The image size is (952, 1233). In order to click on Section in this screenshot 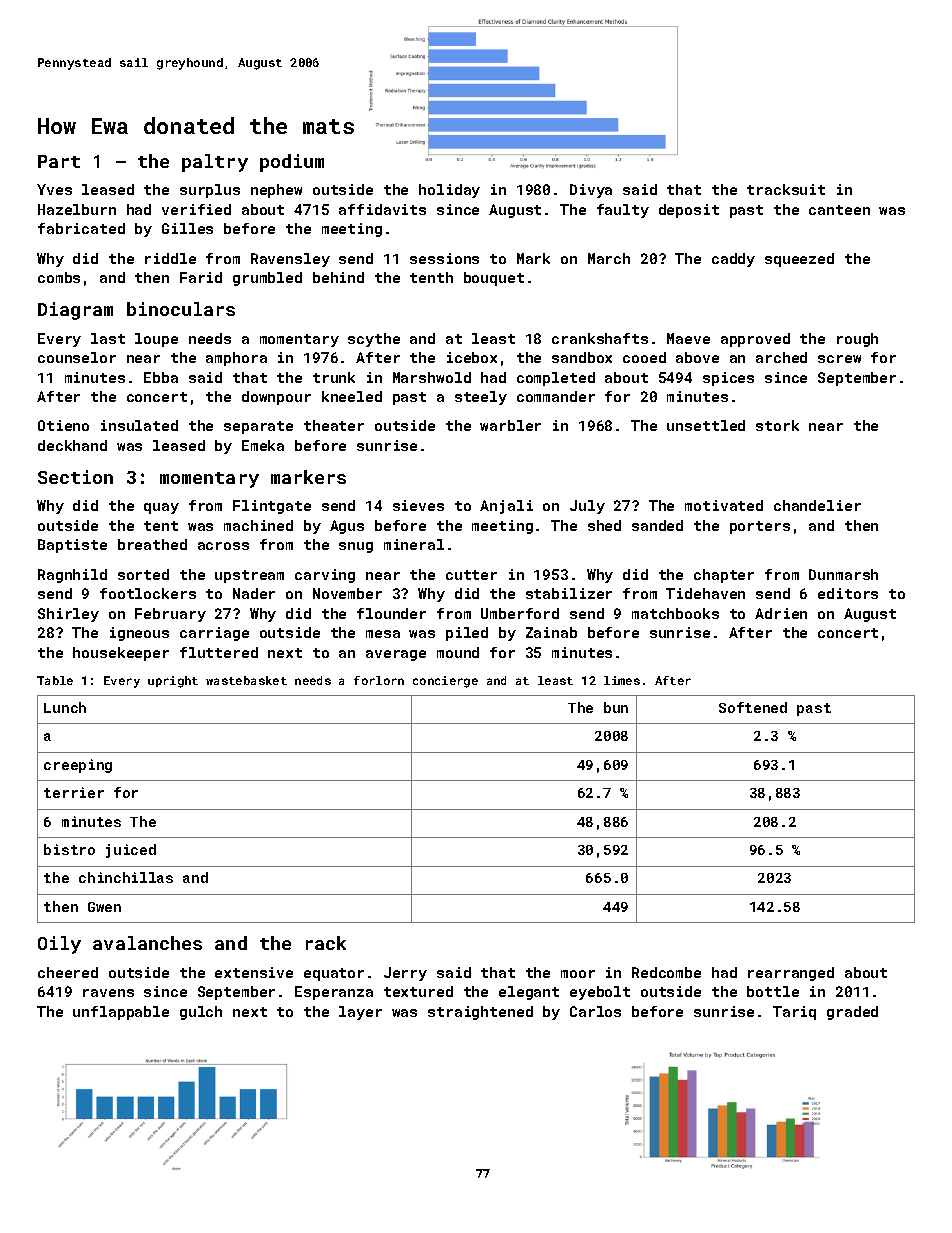, I will do `click(75, 477)`.
